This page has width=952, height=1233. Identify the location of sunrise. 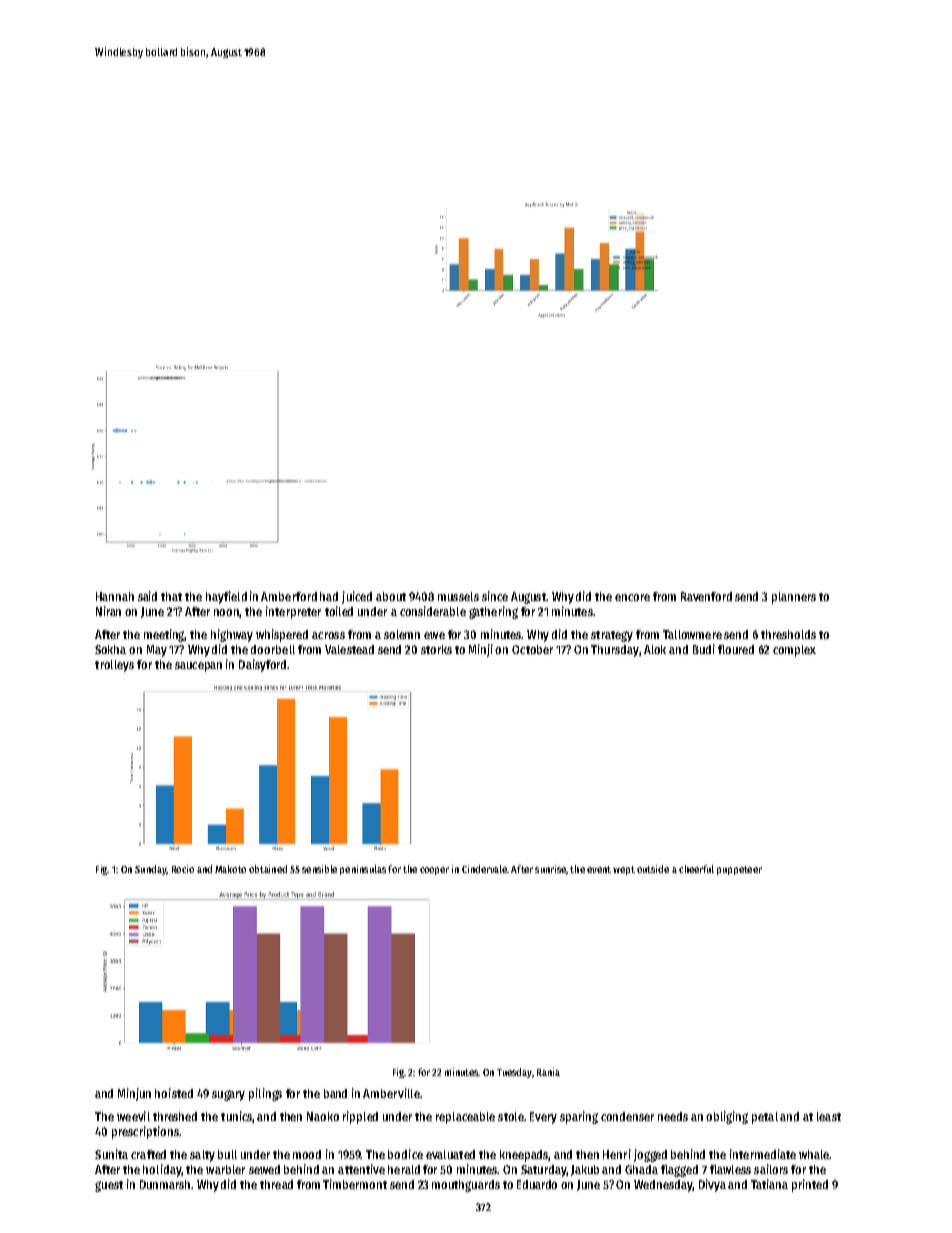
(550, 869).
